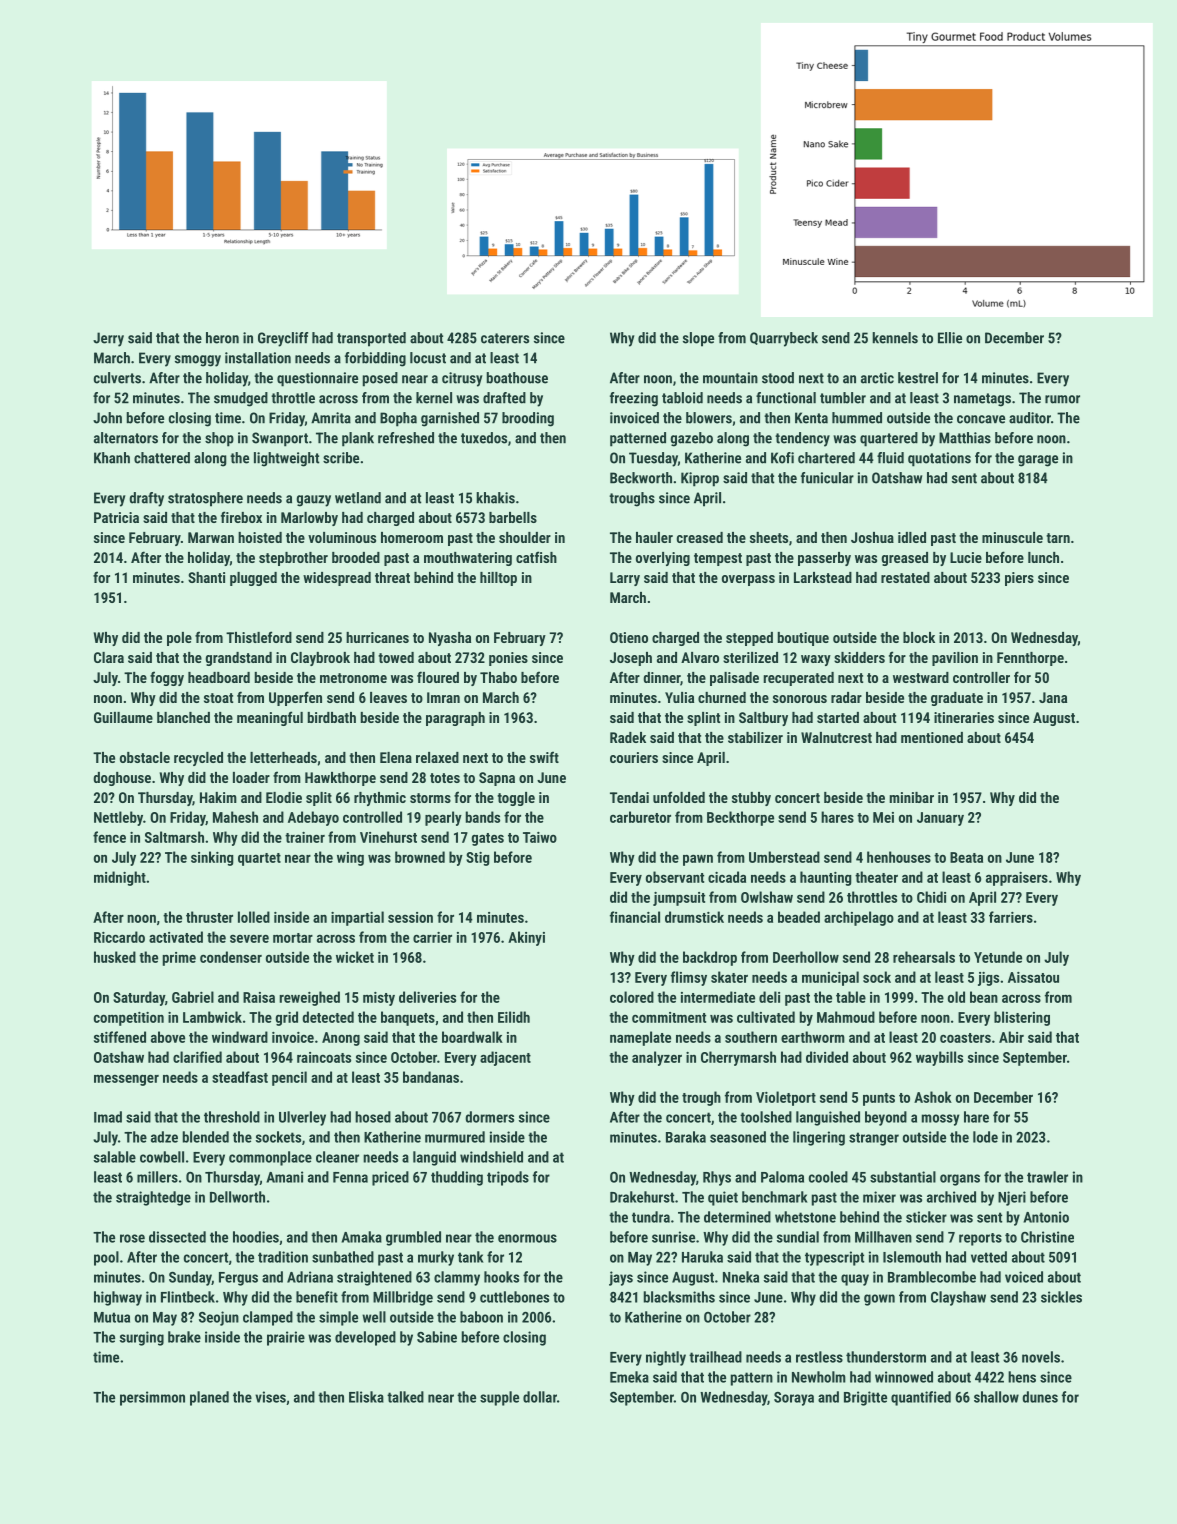 Image resolution: width=1177 pixels, height=1524 pixels. I want to click on alternators, so click(126, 438).
